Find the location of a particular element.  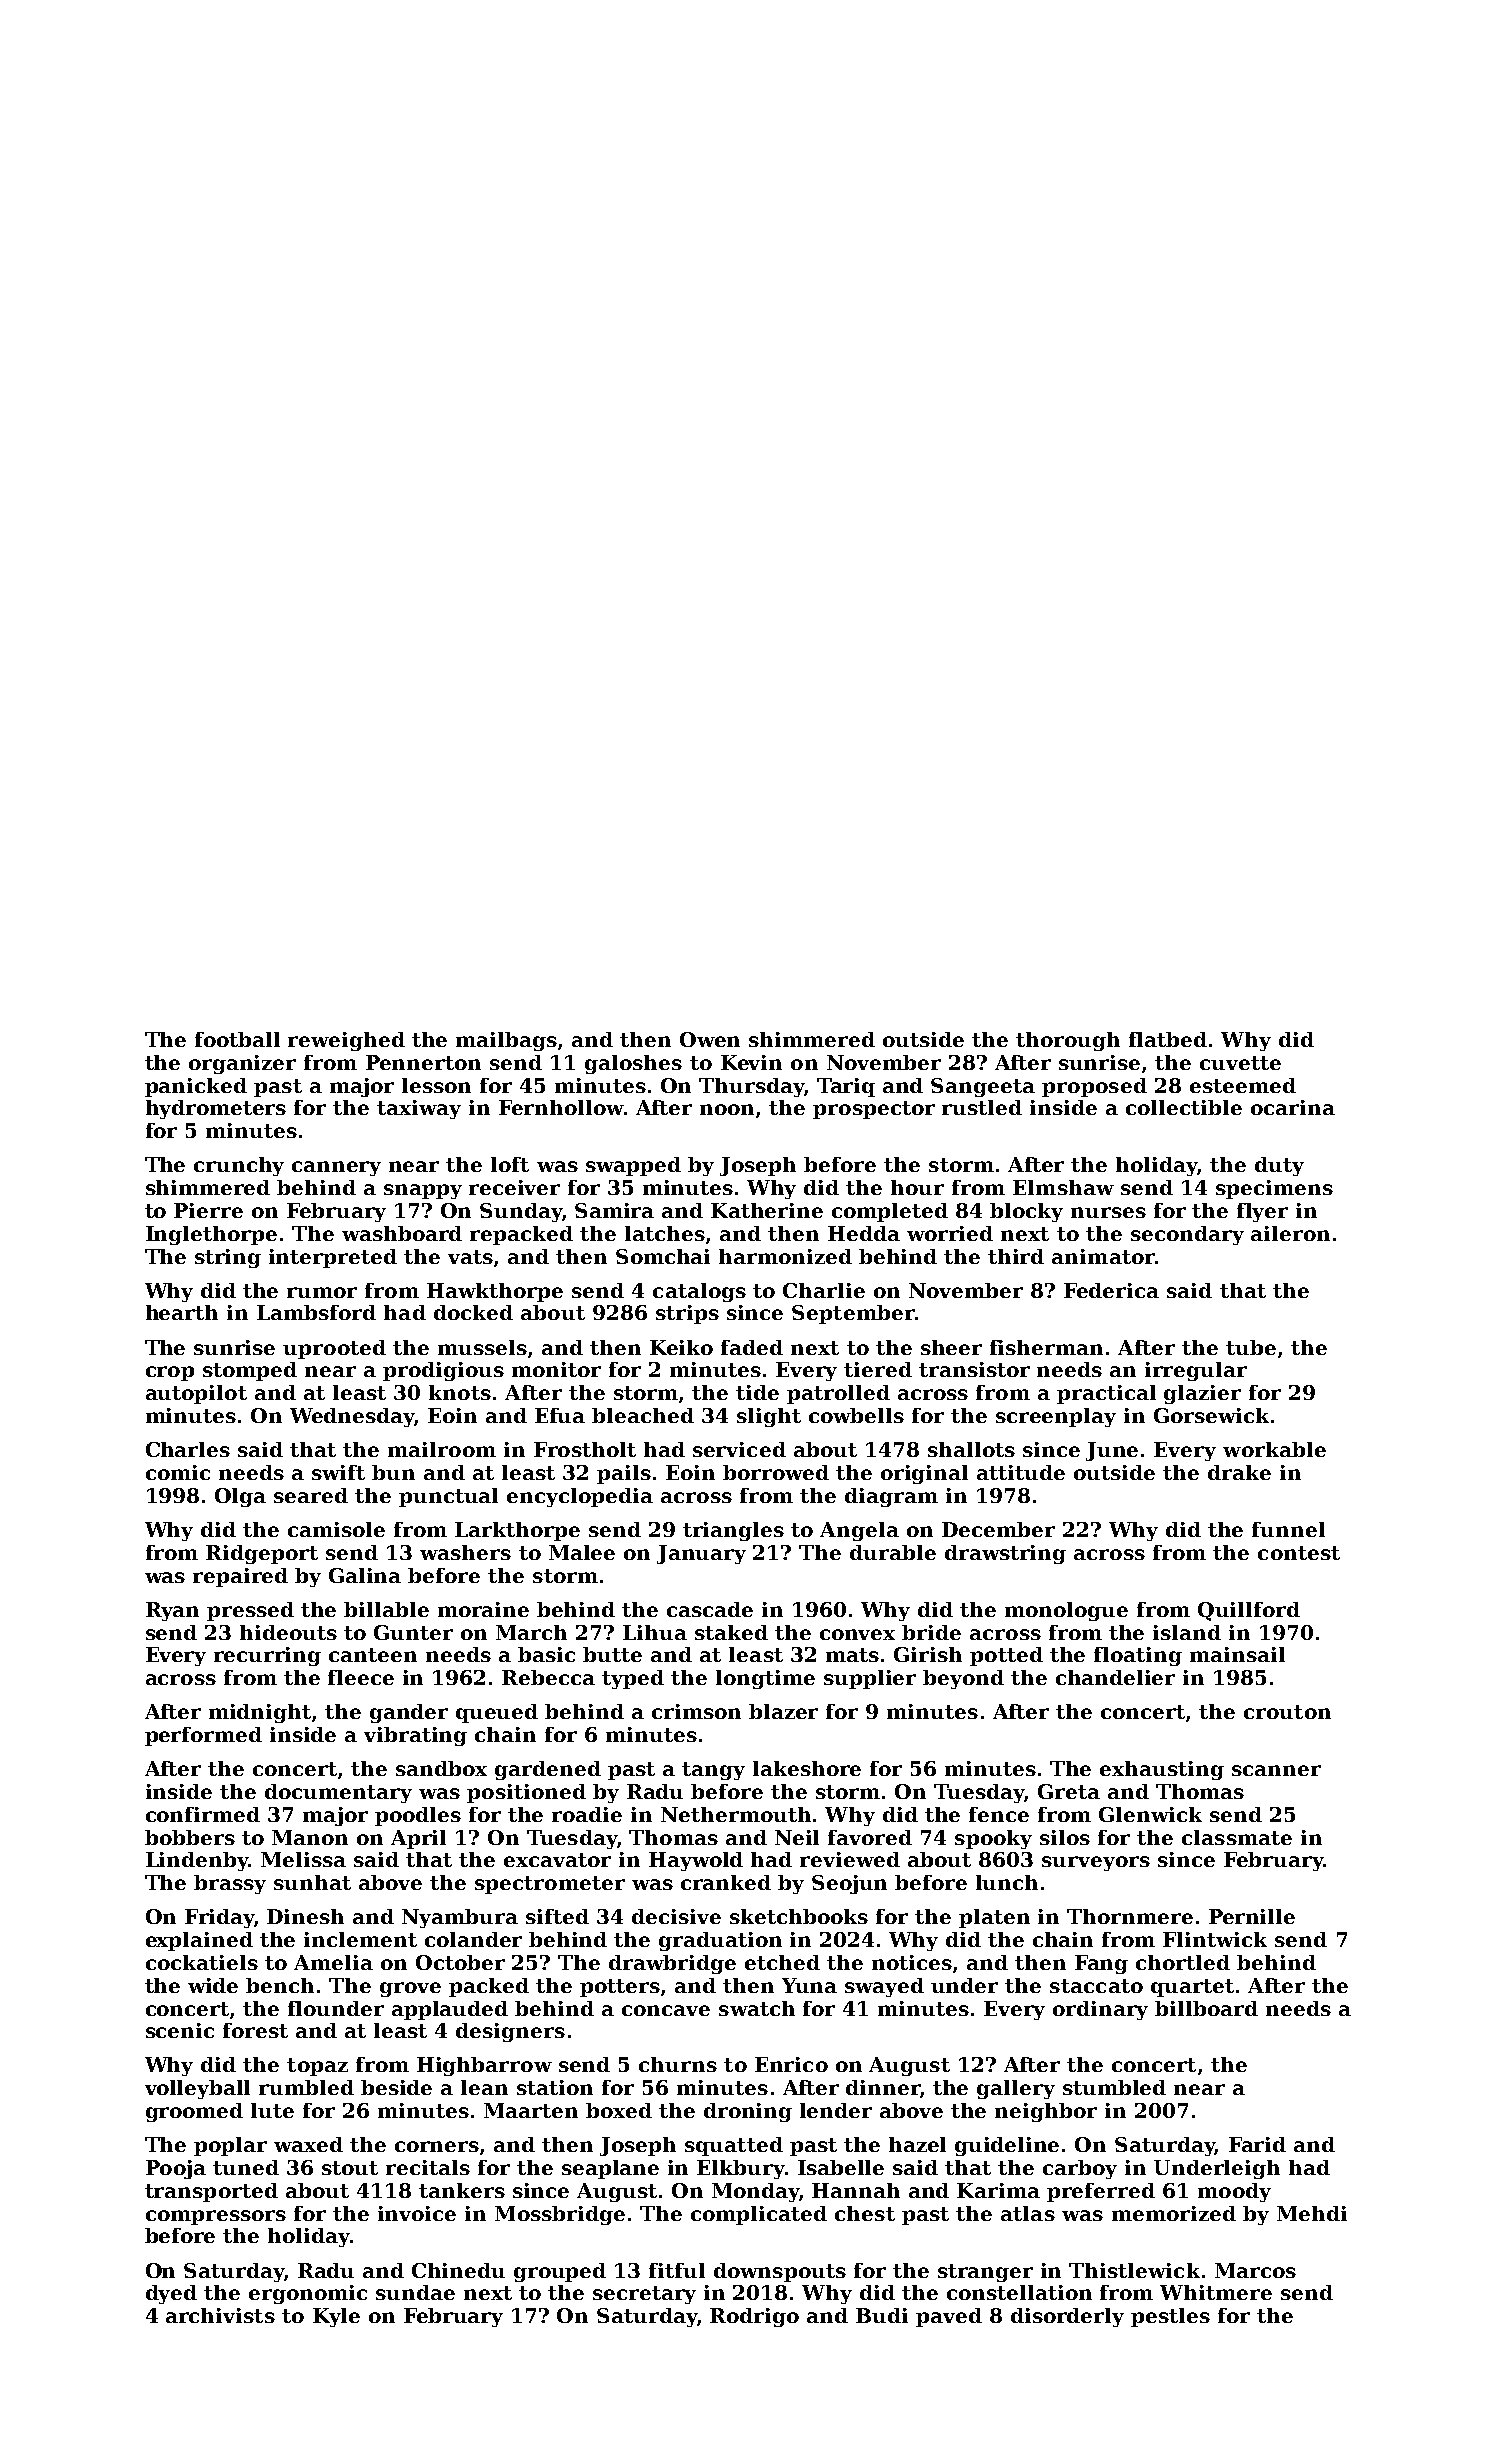

contest is located at coordinates (1299, 1553).
